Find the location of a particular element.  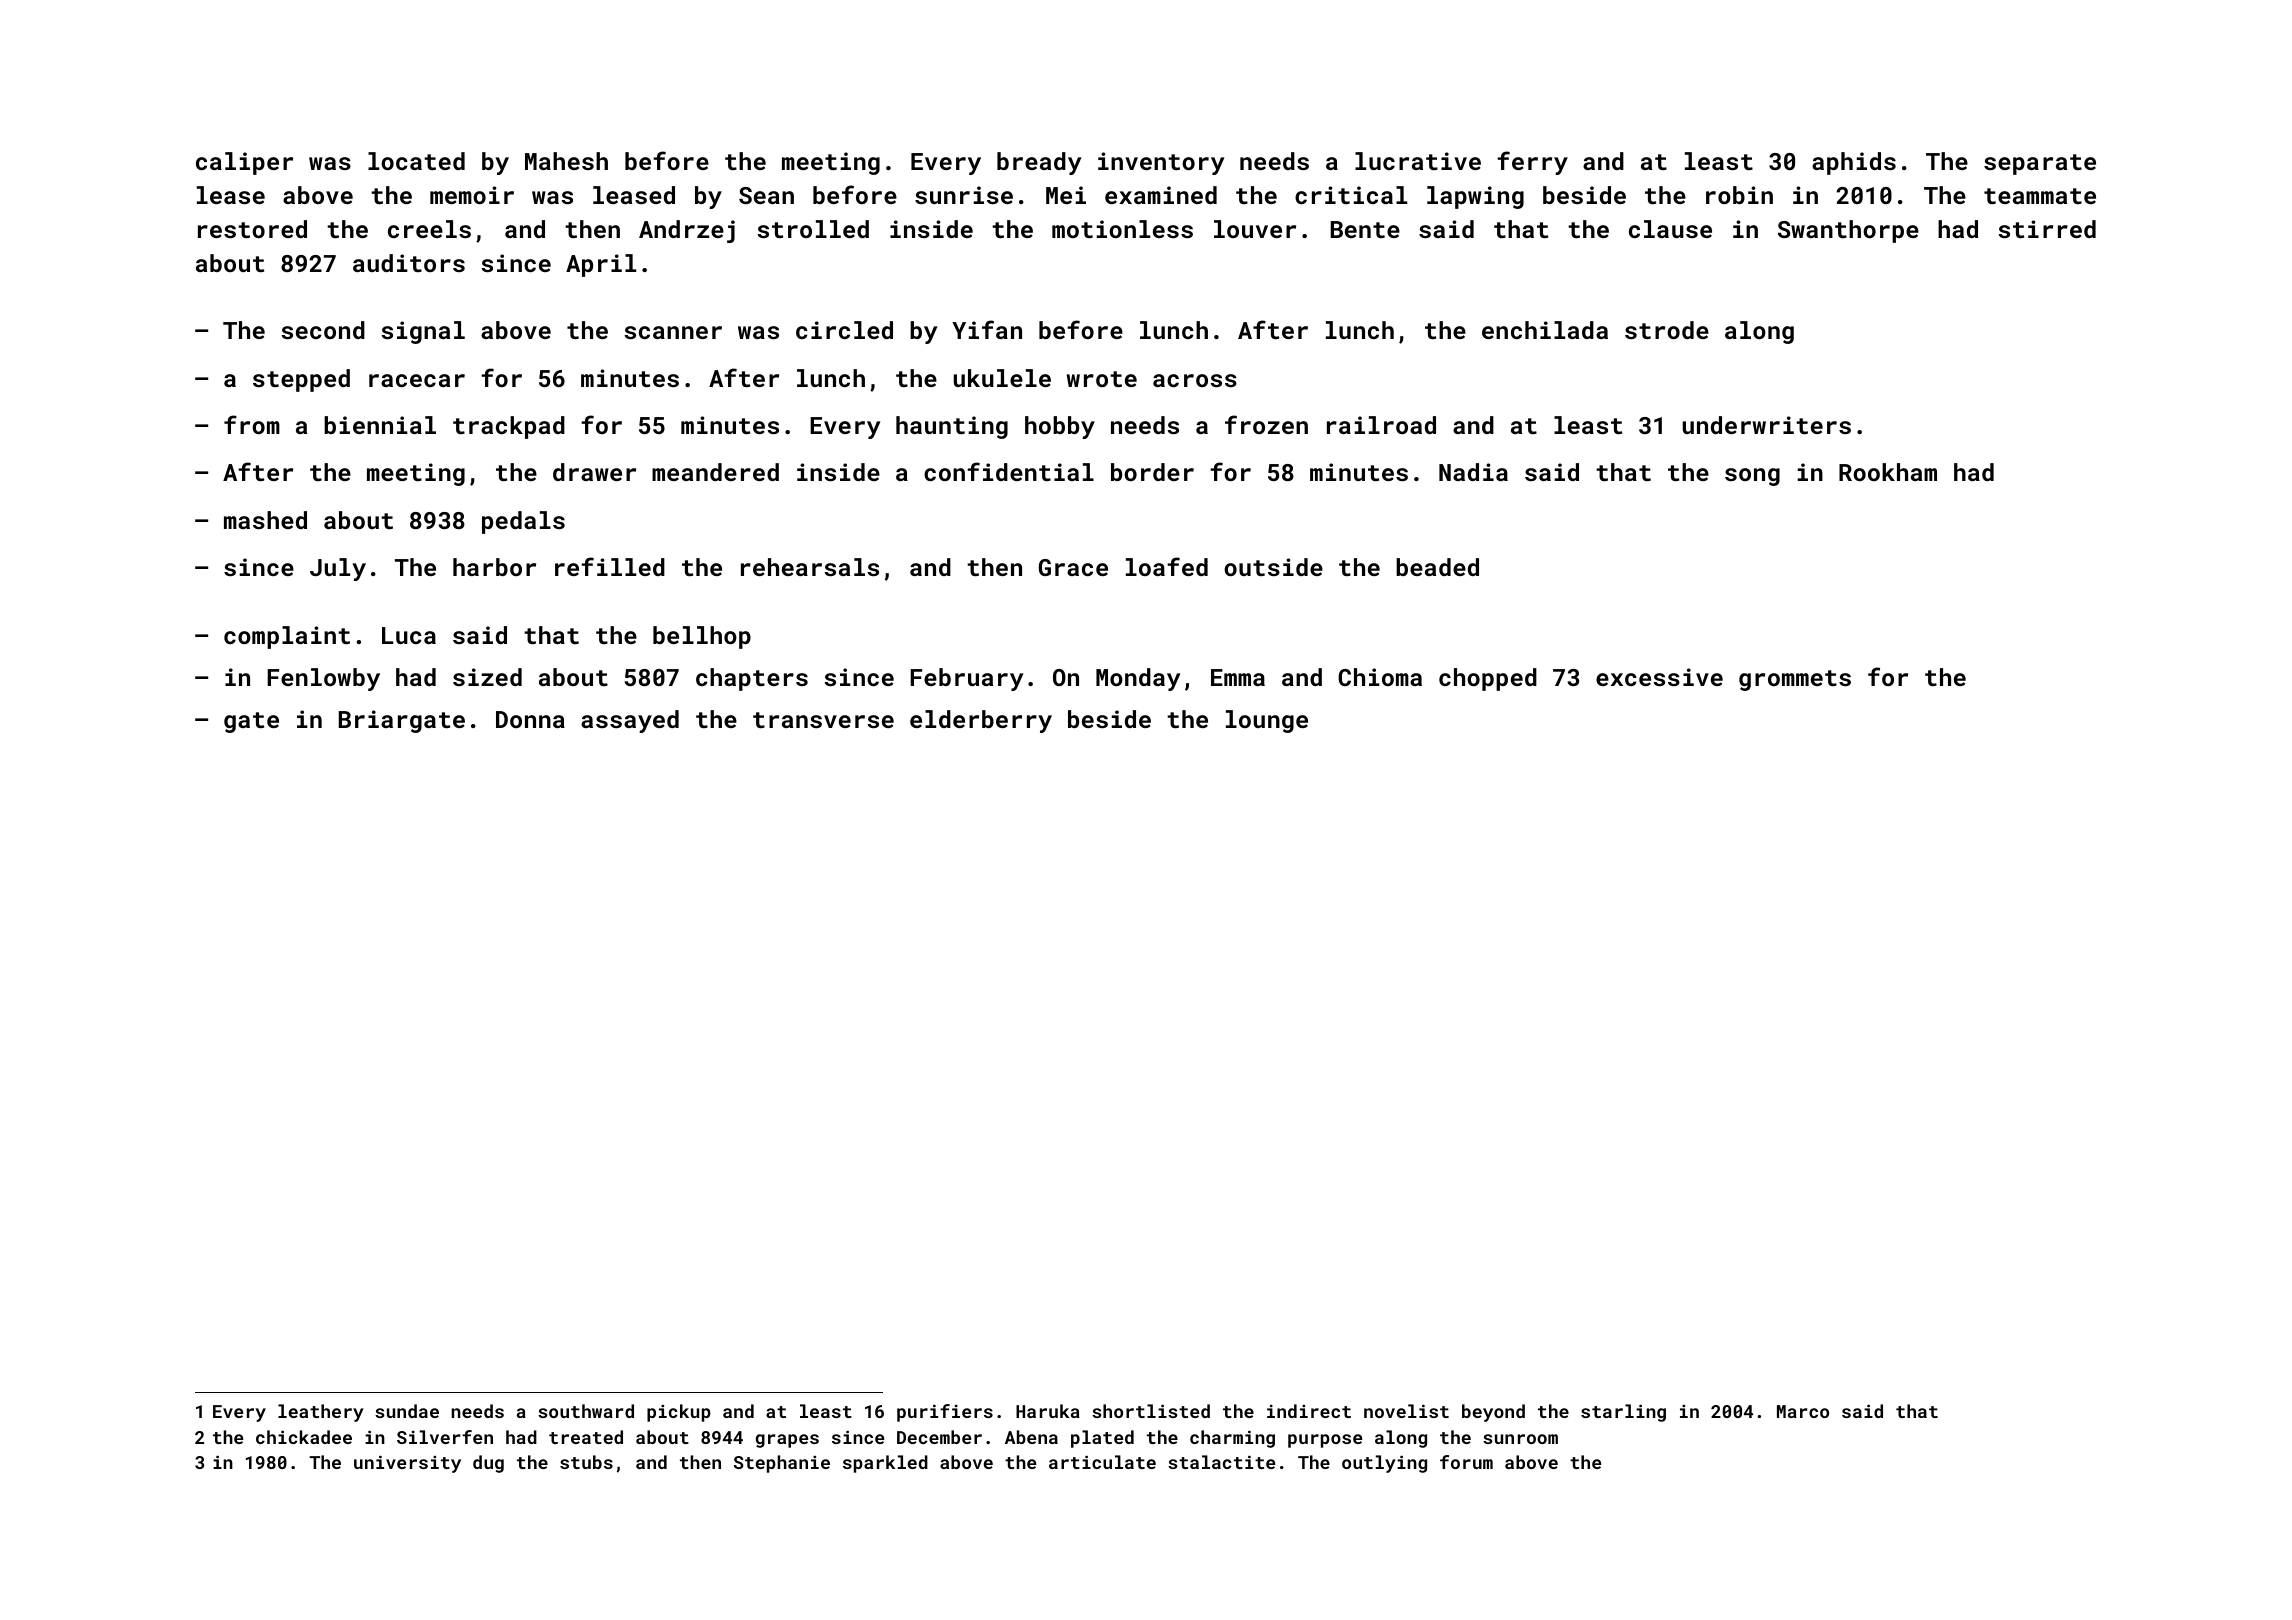

novelist is located at coordinates (1406, 1411).
